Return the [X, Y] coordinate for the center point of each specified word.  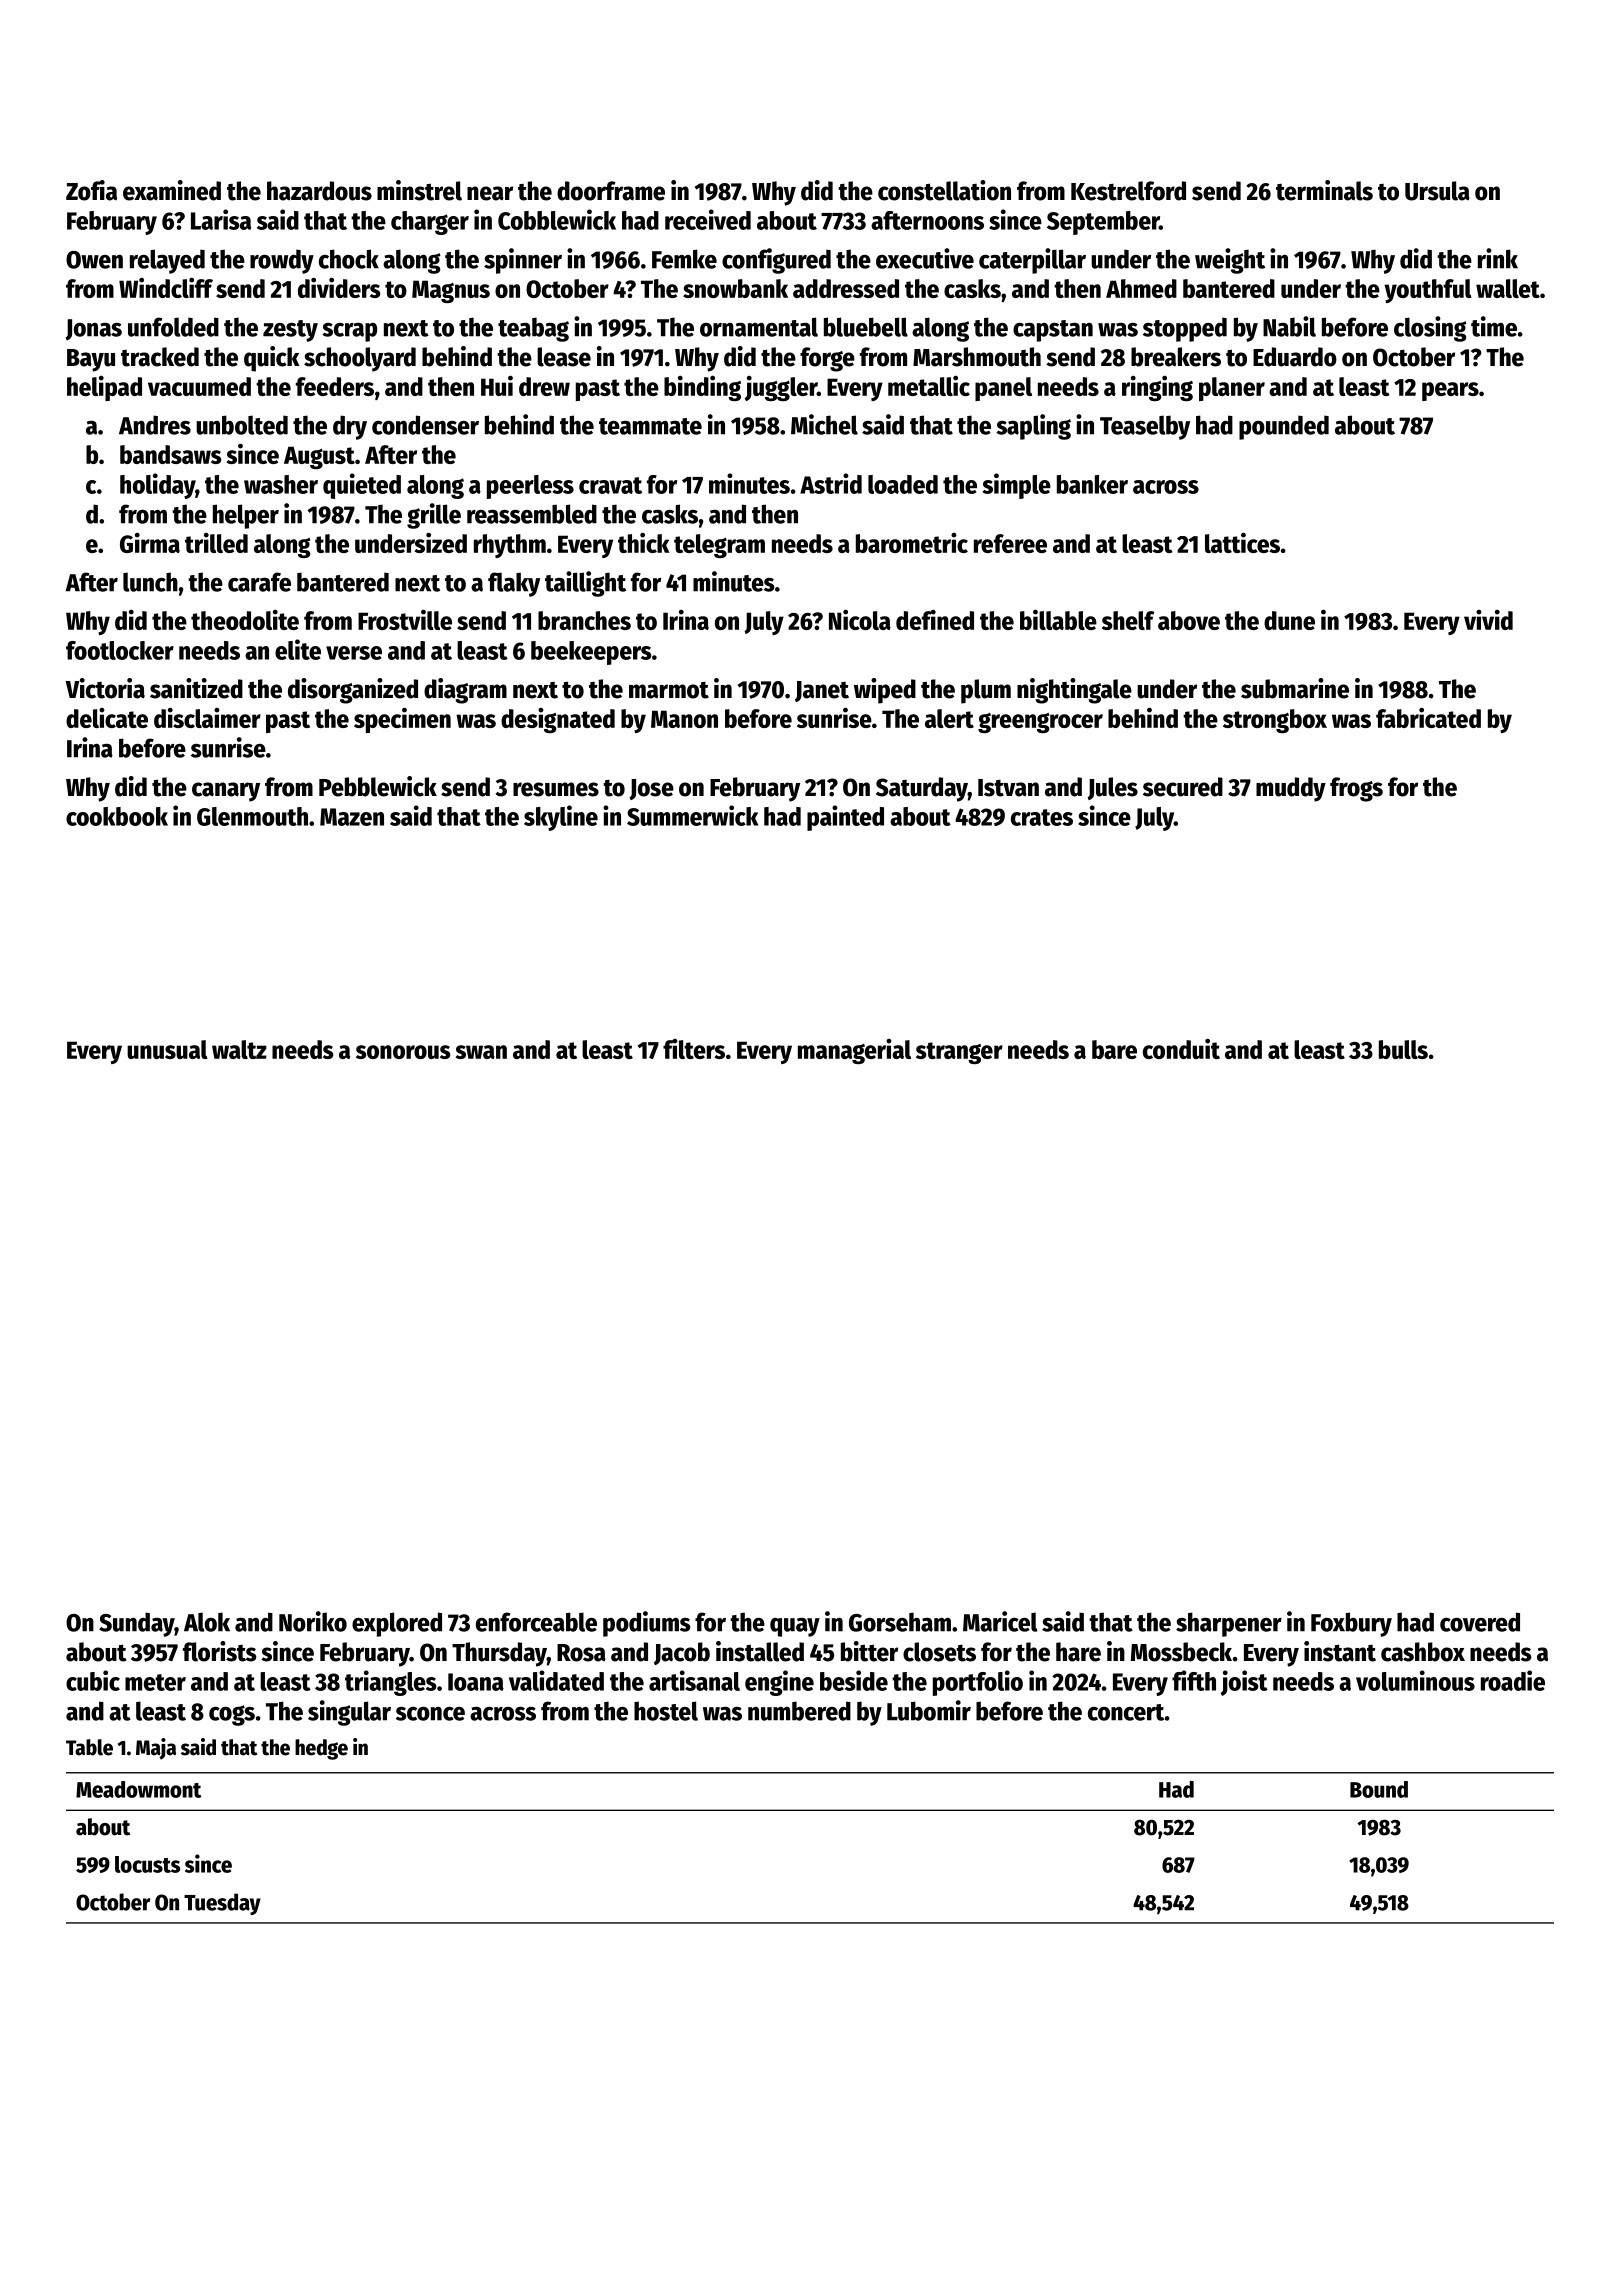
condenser [425, 425]
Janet [822, 691]
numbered [799, 1711]
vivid [1488, 620]
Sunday [137, 1624]
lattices [1242, 542]
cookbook [117, 816]
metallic [929, 386]
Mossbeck [1181, 1652]
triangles [391, 1683]
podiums [647, 1624]
